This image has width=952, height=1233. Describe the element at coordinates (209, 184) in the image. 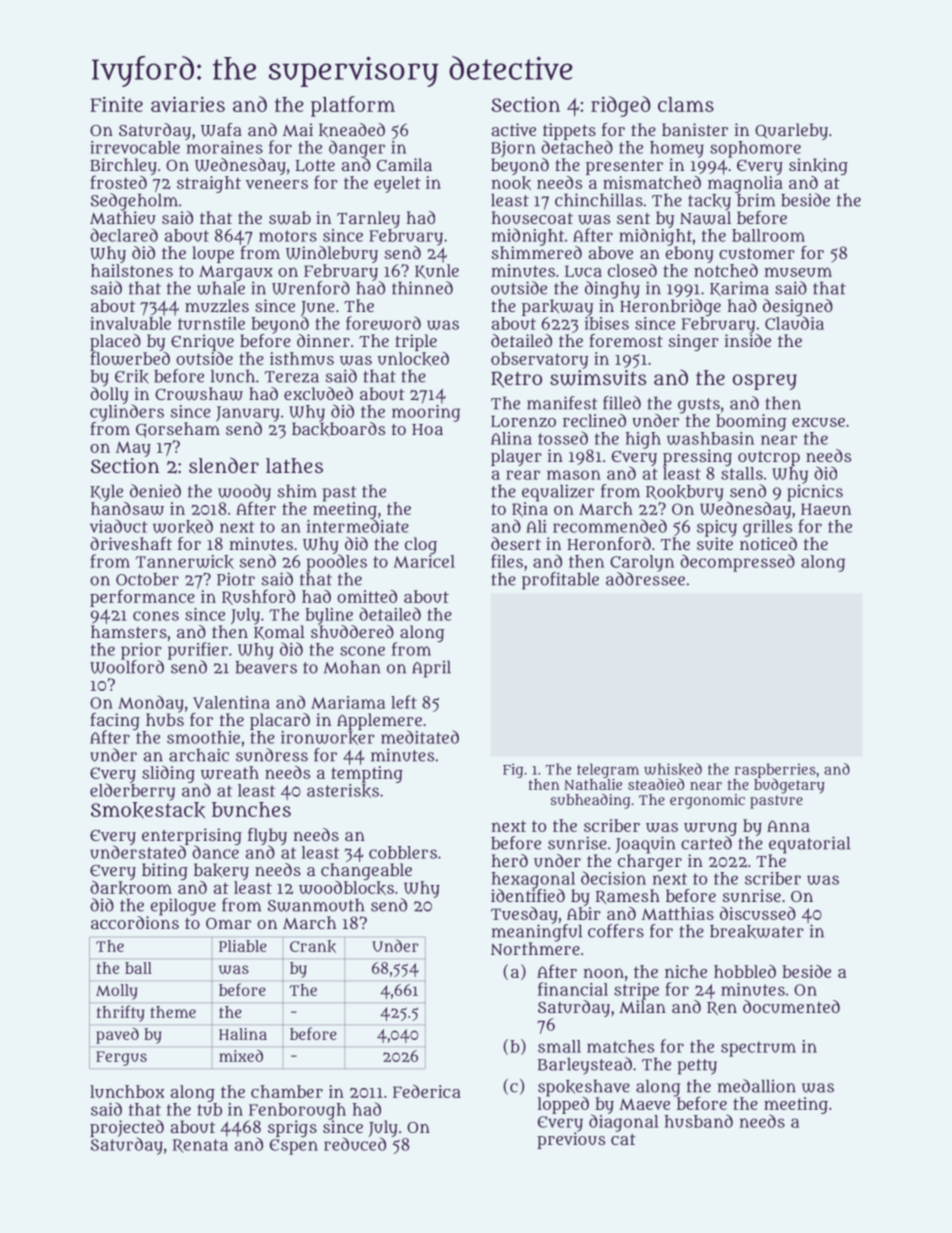

I see `straight` at that location.
